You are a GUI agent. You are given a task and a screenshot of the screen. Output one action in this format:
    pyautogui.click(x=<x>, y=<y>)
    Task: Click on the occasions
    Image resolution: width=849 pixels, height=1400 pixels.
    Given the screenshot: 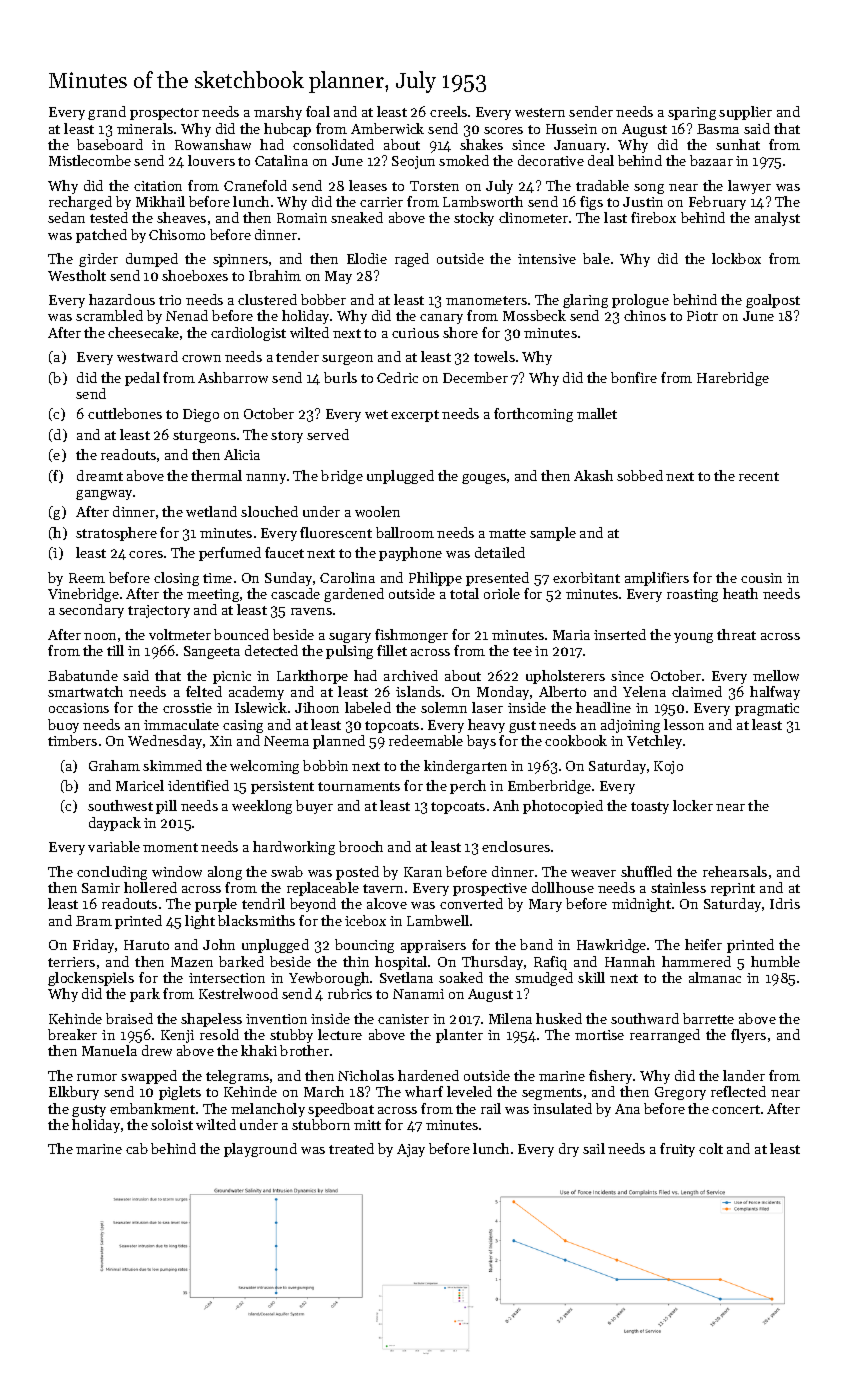 What is the action you would take?
    pyautogui.click(x=79, y=708)
